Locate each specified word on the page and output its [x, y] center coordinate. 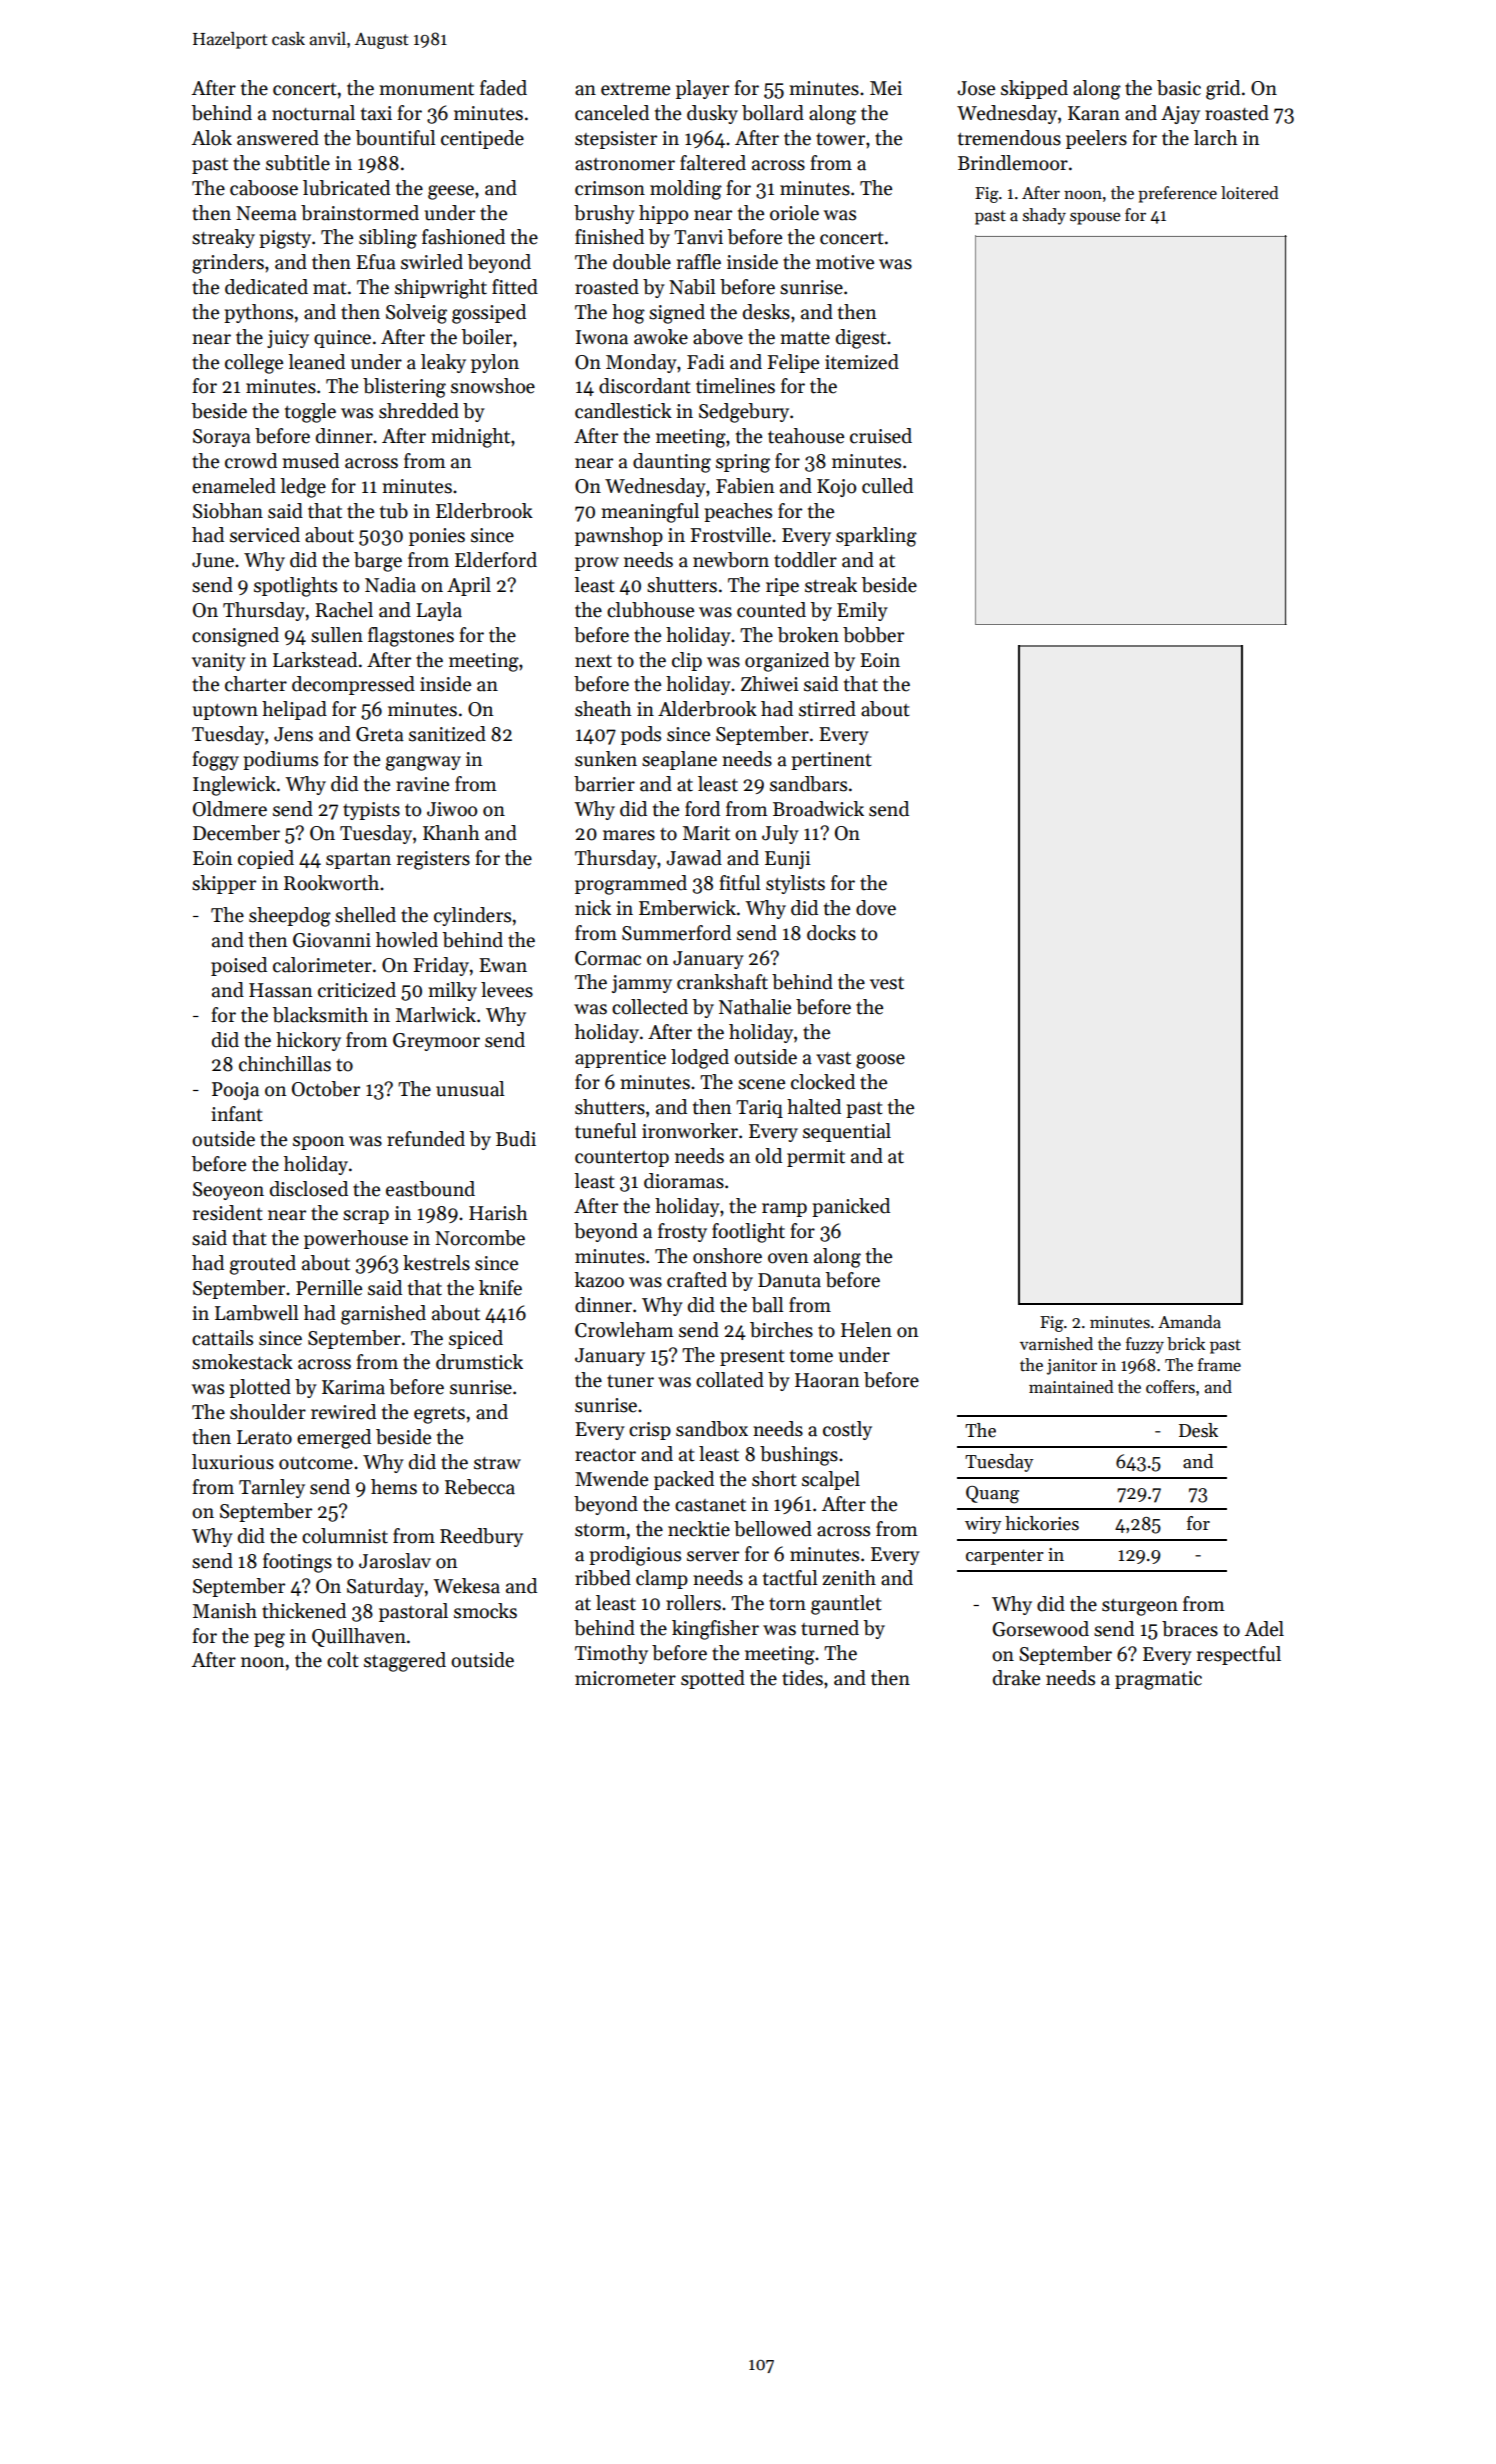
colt [343, 1660]
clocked [823, 1082]
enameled [234, 486]
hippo [663, 214]
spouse [1095, 218]
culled [887, 486]
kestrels [436, 1263]
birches [781, 1330]
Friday [441, 966]
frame [1219, 1365]
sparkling [876, 537]
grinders [228, 264]
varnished [1056, 1344]
